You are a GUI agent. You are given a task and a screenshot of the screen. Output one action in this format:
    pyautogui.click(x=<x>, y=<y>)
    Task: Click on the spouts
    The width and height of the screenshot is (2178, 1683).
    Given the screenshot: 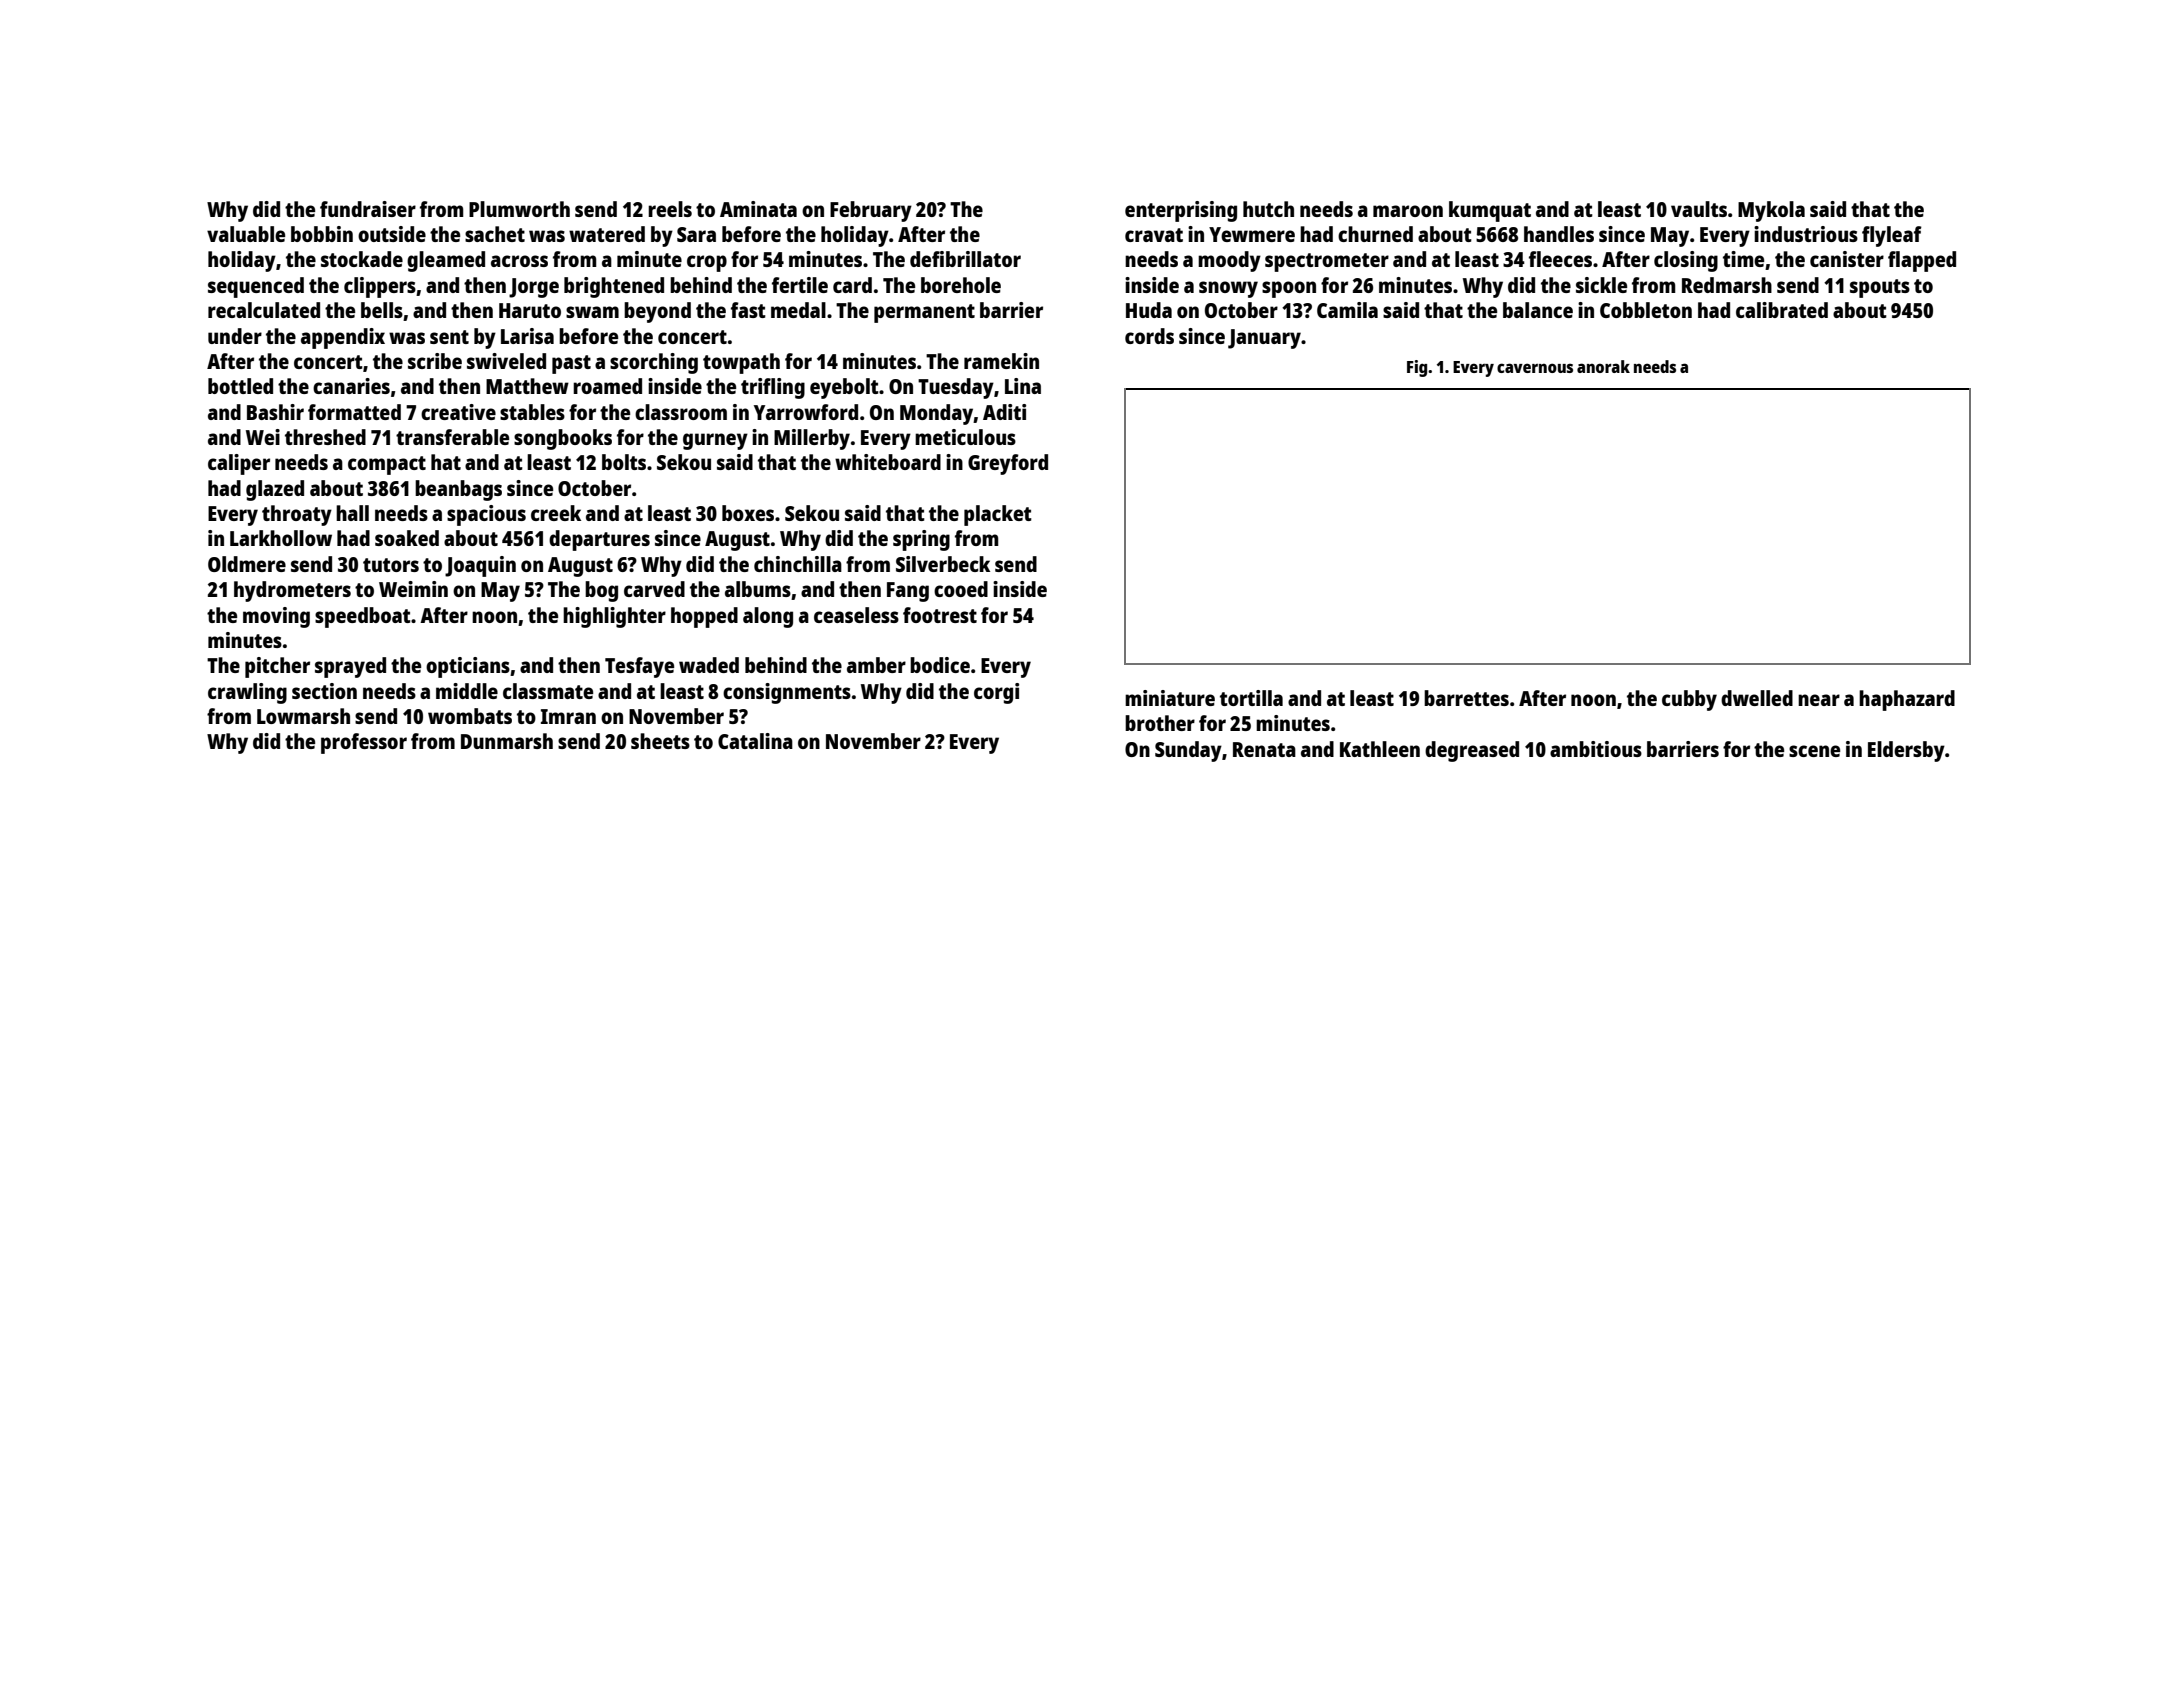 What is the action you would take?
    pyautogui.click(x=1880, y=288)
